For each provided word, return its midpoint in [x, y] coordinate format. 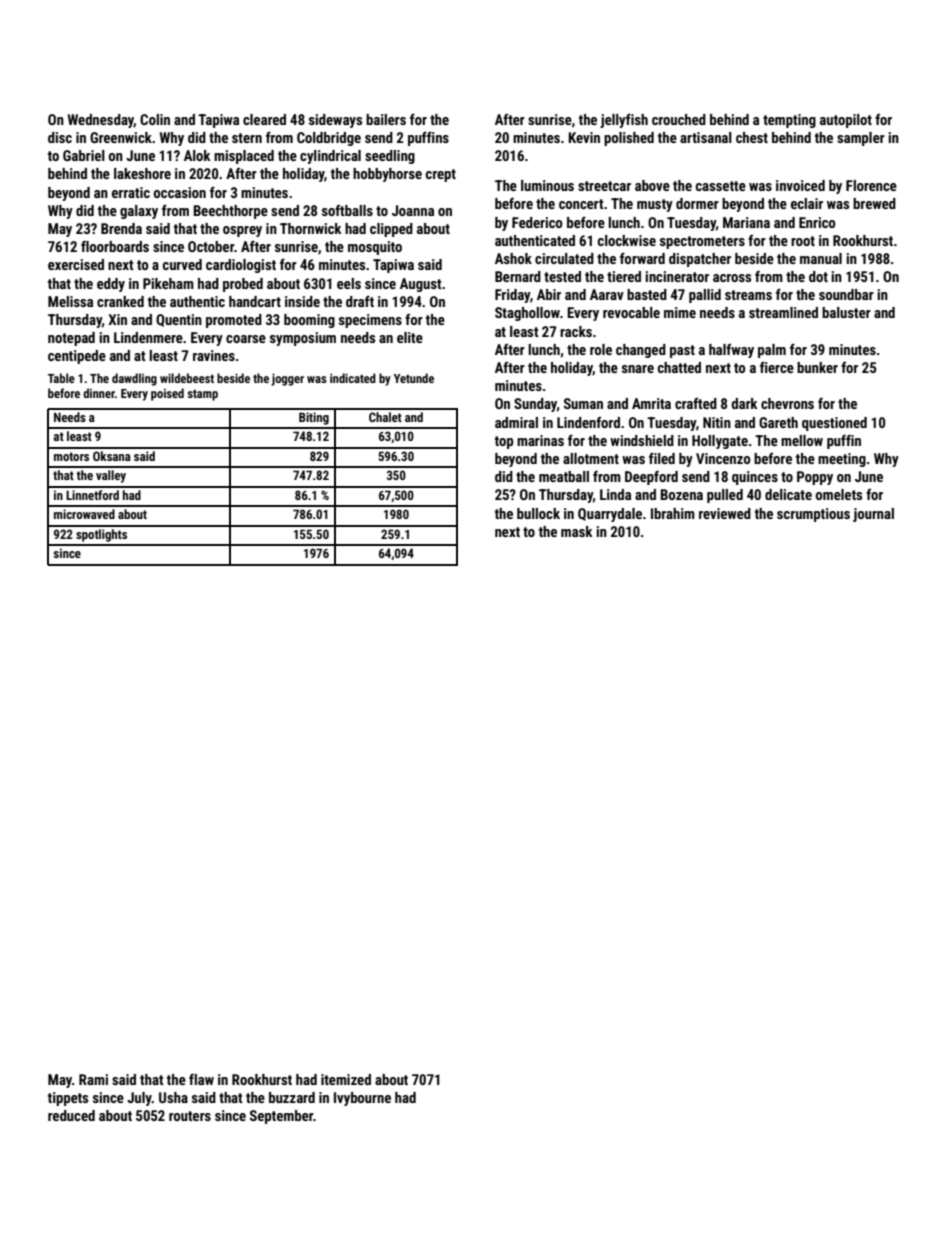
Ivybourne [362, 1099]
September [281, 1117]
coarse [246, 339]
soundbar [846, 294]
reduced [71, 1115]
